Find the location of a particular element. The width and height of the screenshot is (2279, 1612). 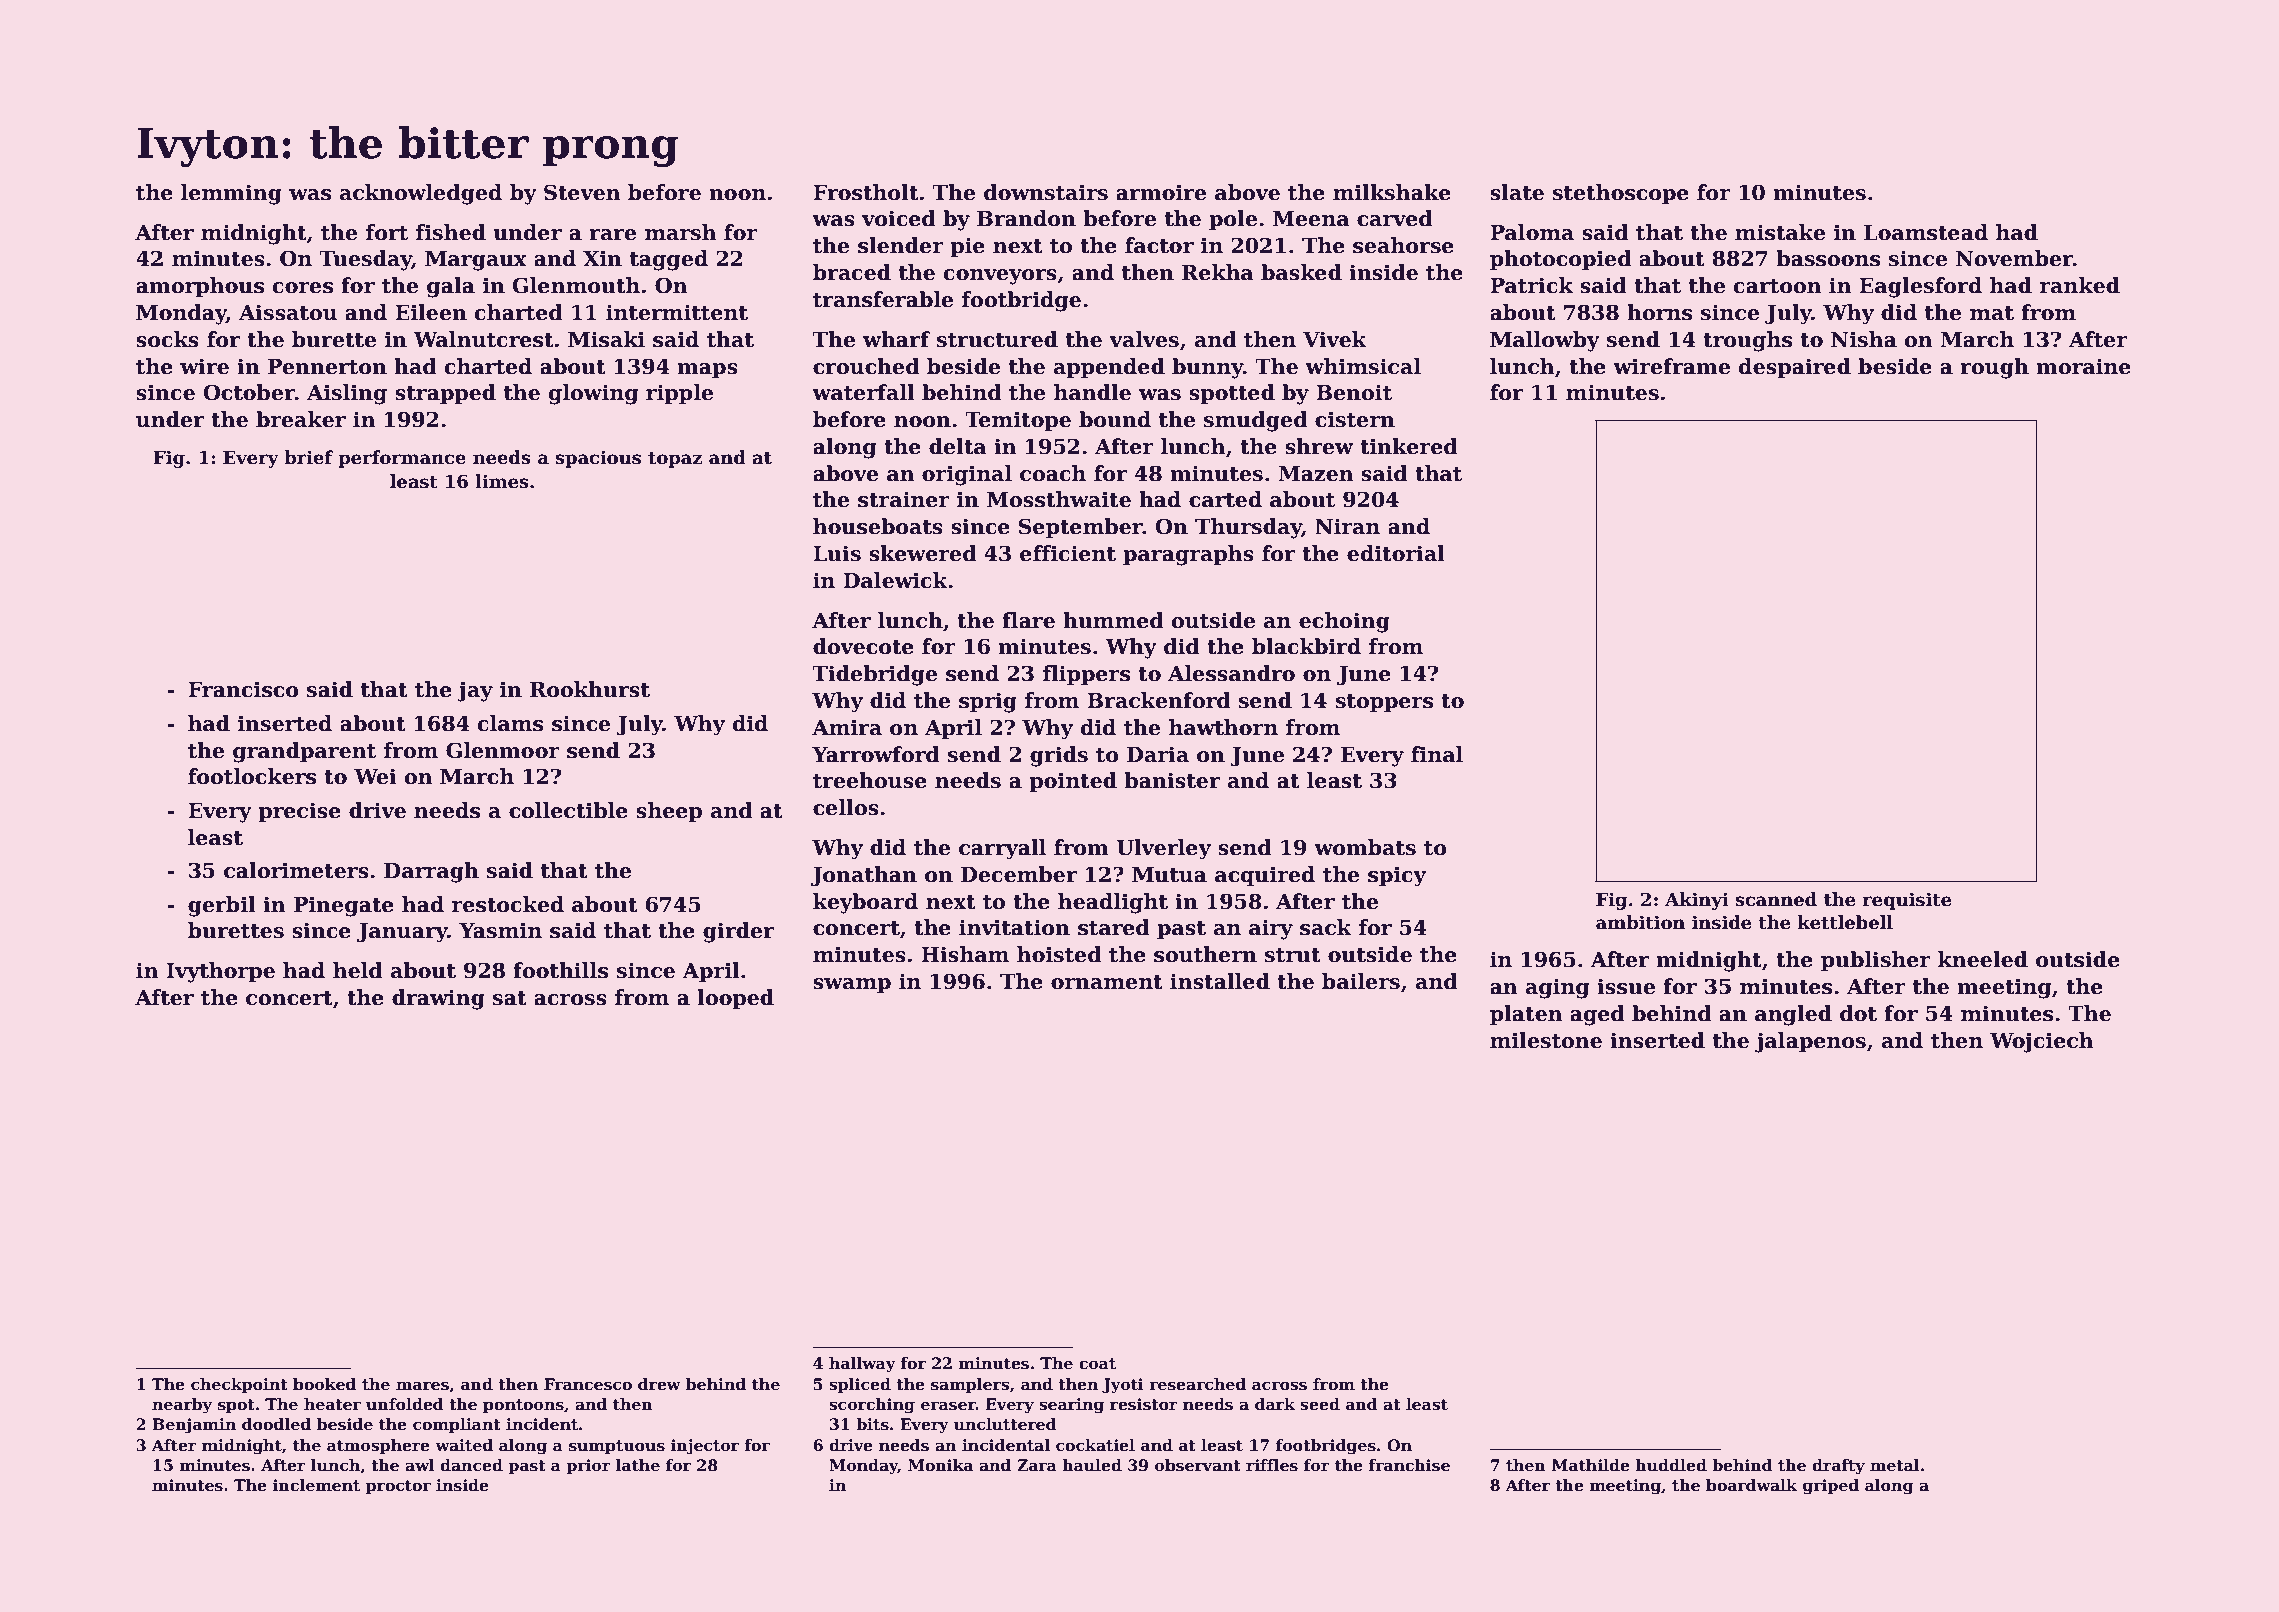

cellos is located at coordinates (846, 807).
